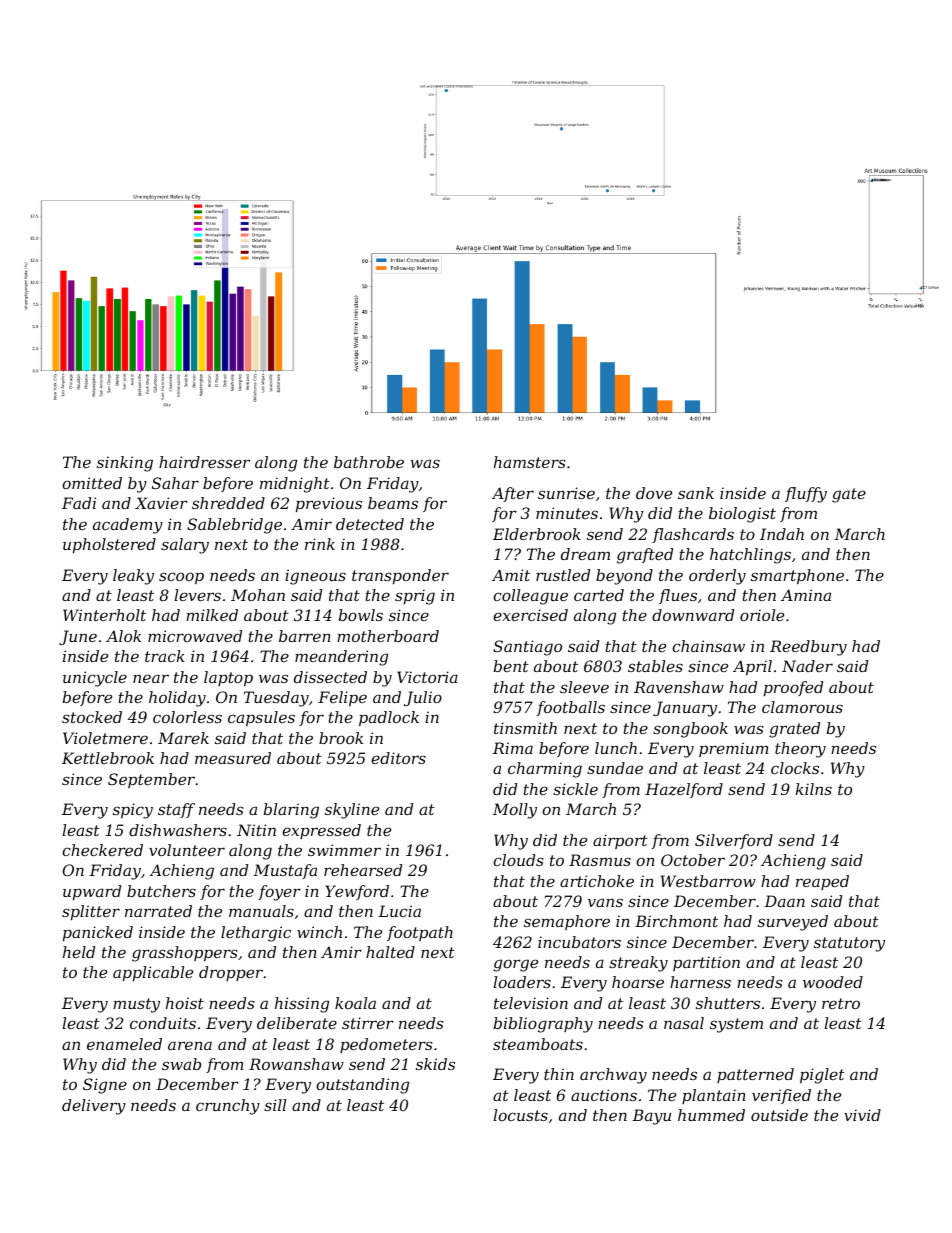  What do you see at coordinates (151, 678) in the screenshot?
I see `near` at bounding box center [151, 678].
